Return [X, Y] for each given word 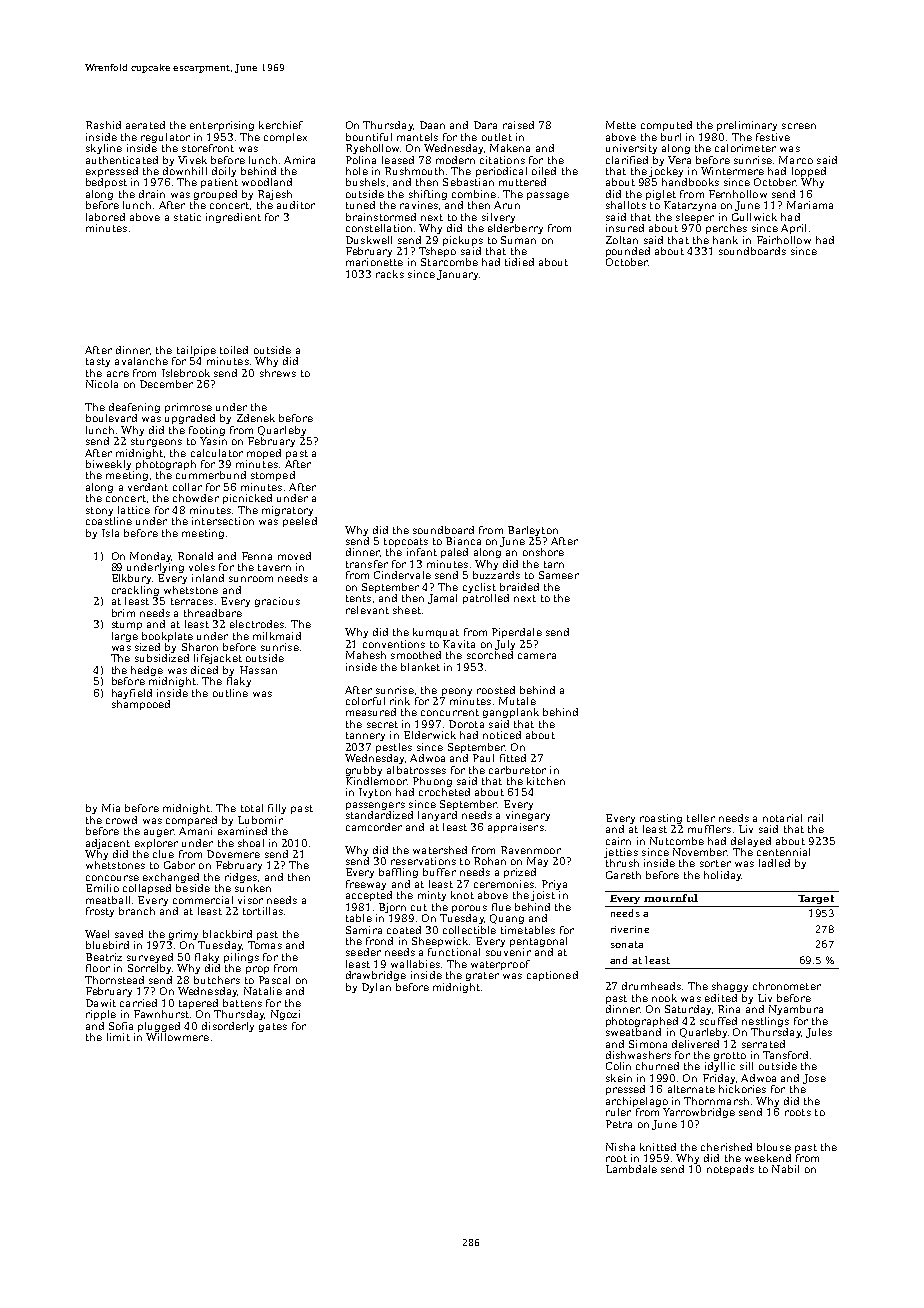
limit [118, 1037]
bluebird [107, 945]
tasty [98, 362]
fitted [513, 758]
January [457, 275]
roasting [661, 819]
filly [277, 809]
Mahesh [366, 655]
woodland [267, 182]
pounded [628, 252]
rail [815, 818]
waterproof [500, 965]
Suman [518, 240]
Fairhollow [784, 240]
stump [127, 625]
